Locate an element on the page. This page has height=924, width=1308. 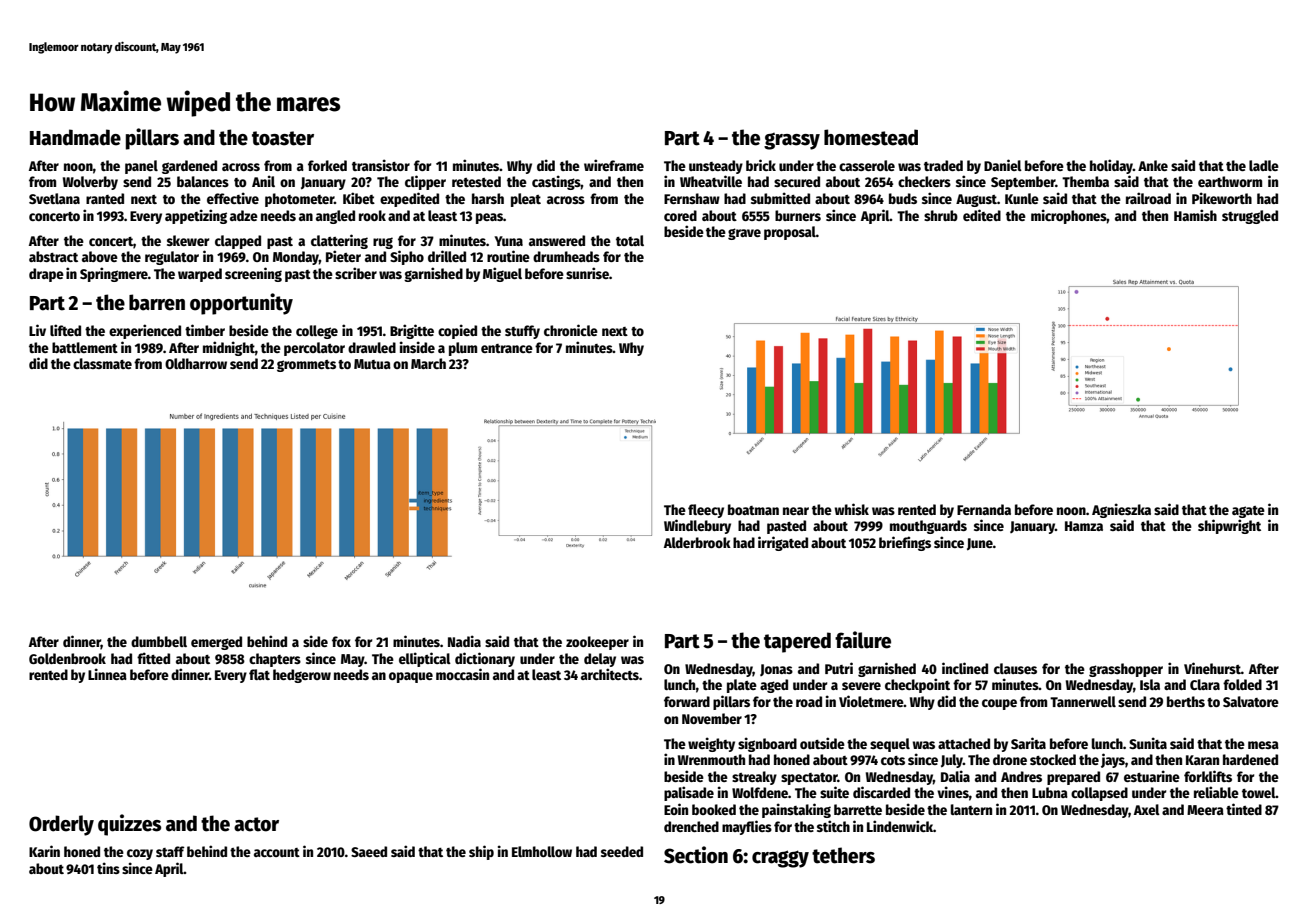
grassy is located at coordinates (792, 141).
